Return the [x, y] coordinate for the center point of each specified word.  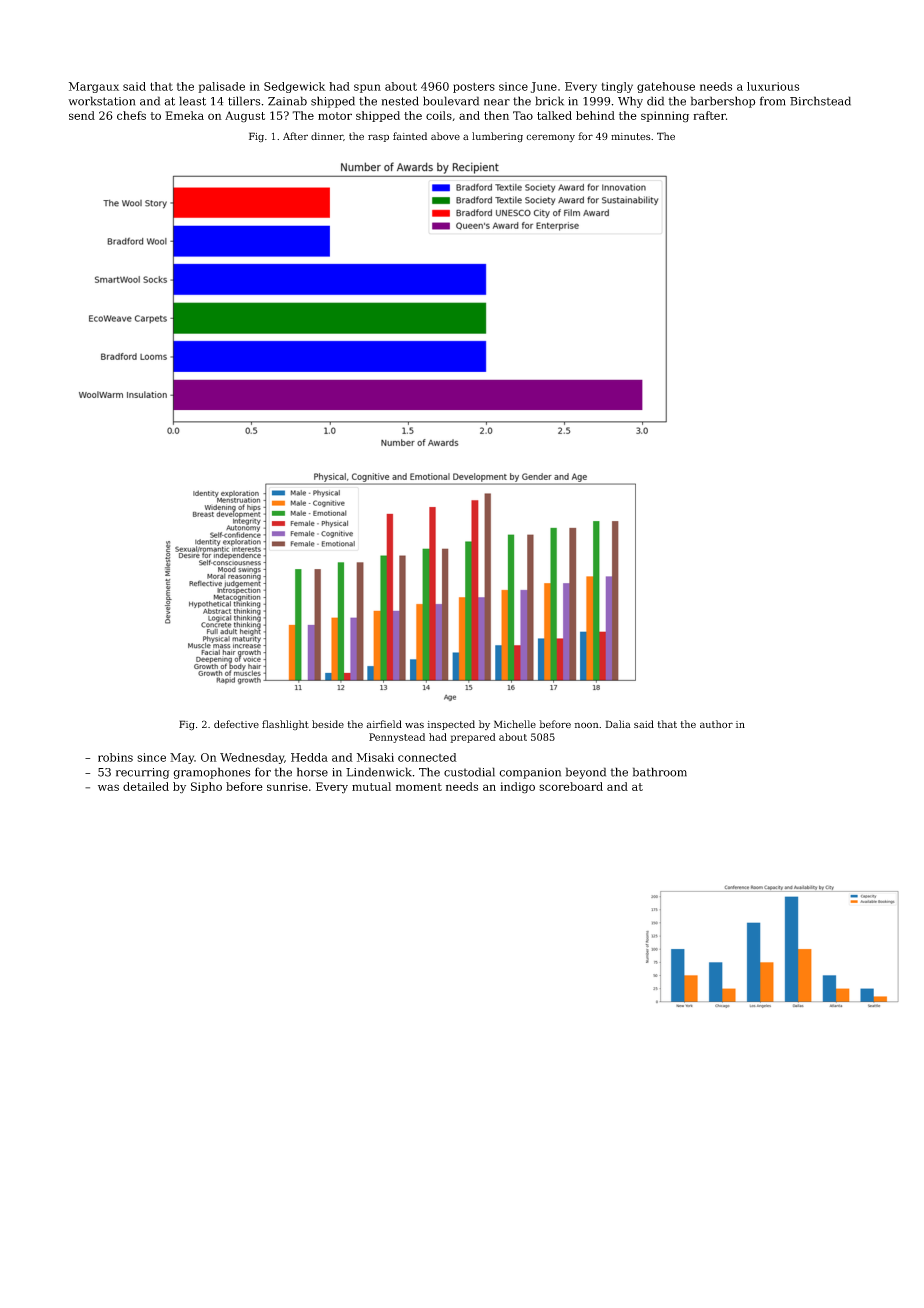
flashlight [285, 725]
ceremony [550, 138]
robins [115, 757]
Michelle [515, 724]
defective [236, 724]
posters [474, 88]
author [716, 724]
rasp [378, 138]
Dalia [618, 724]
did [655, 101]
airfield [384, 724]
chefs [131, 115]
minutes [631, 136]
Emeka [184, 115]
